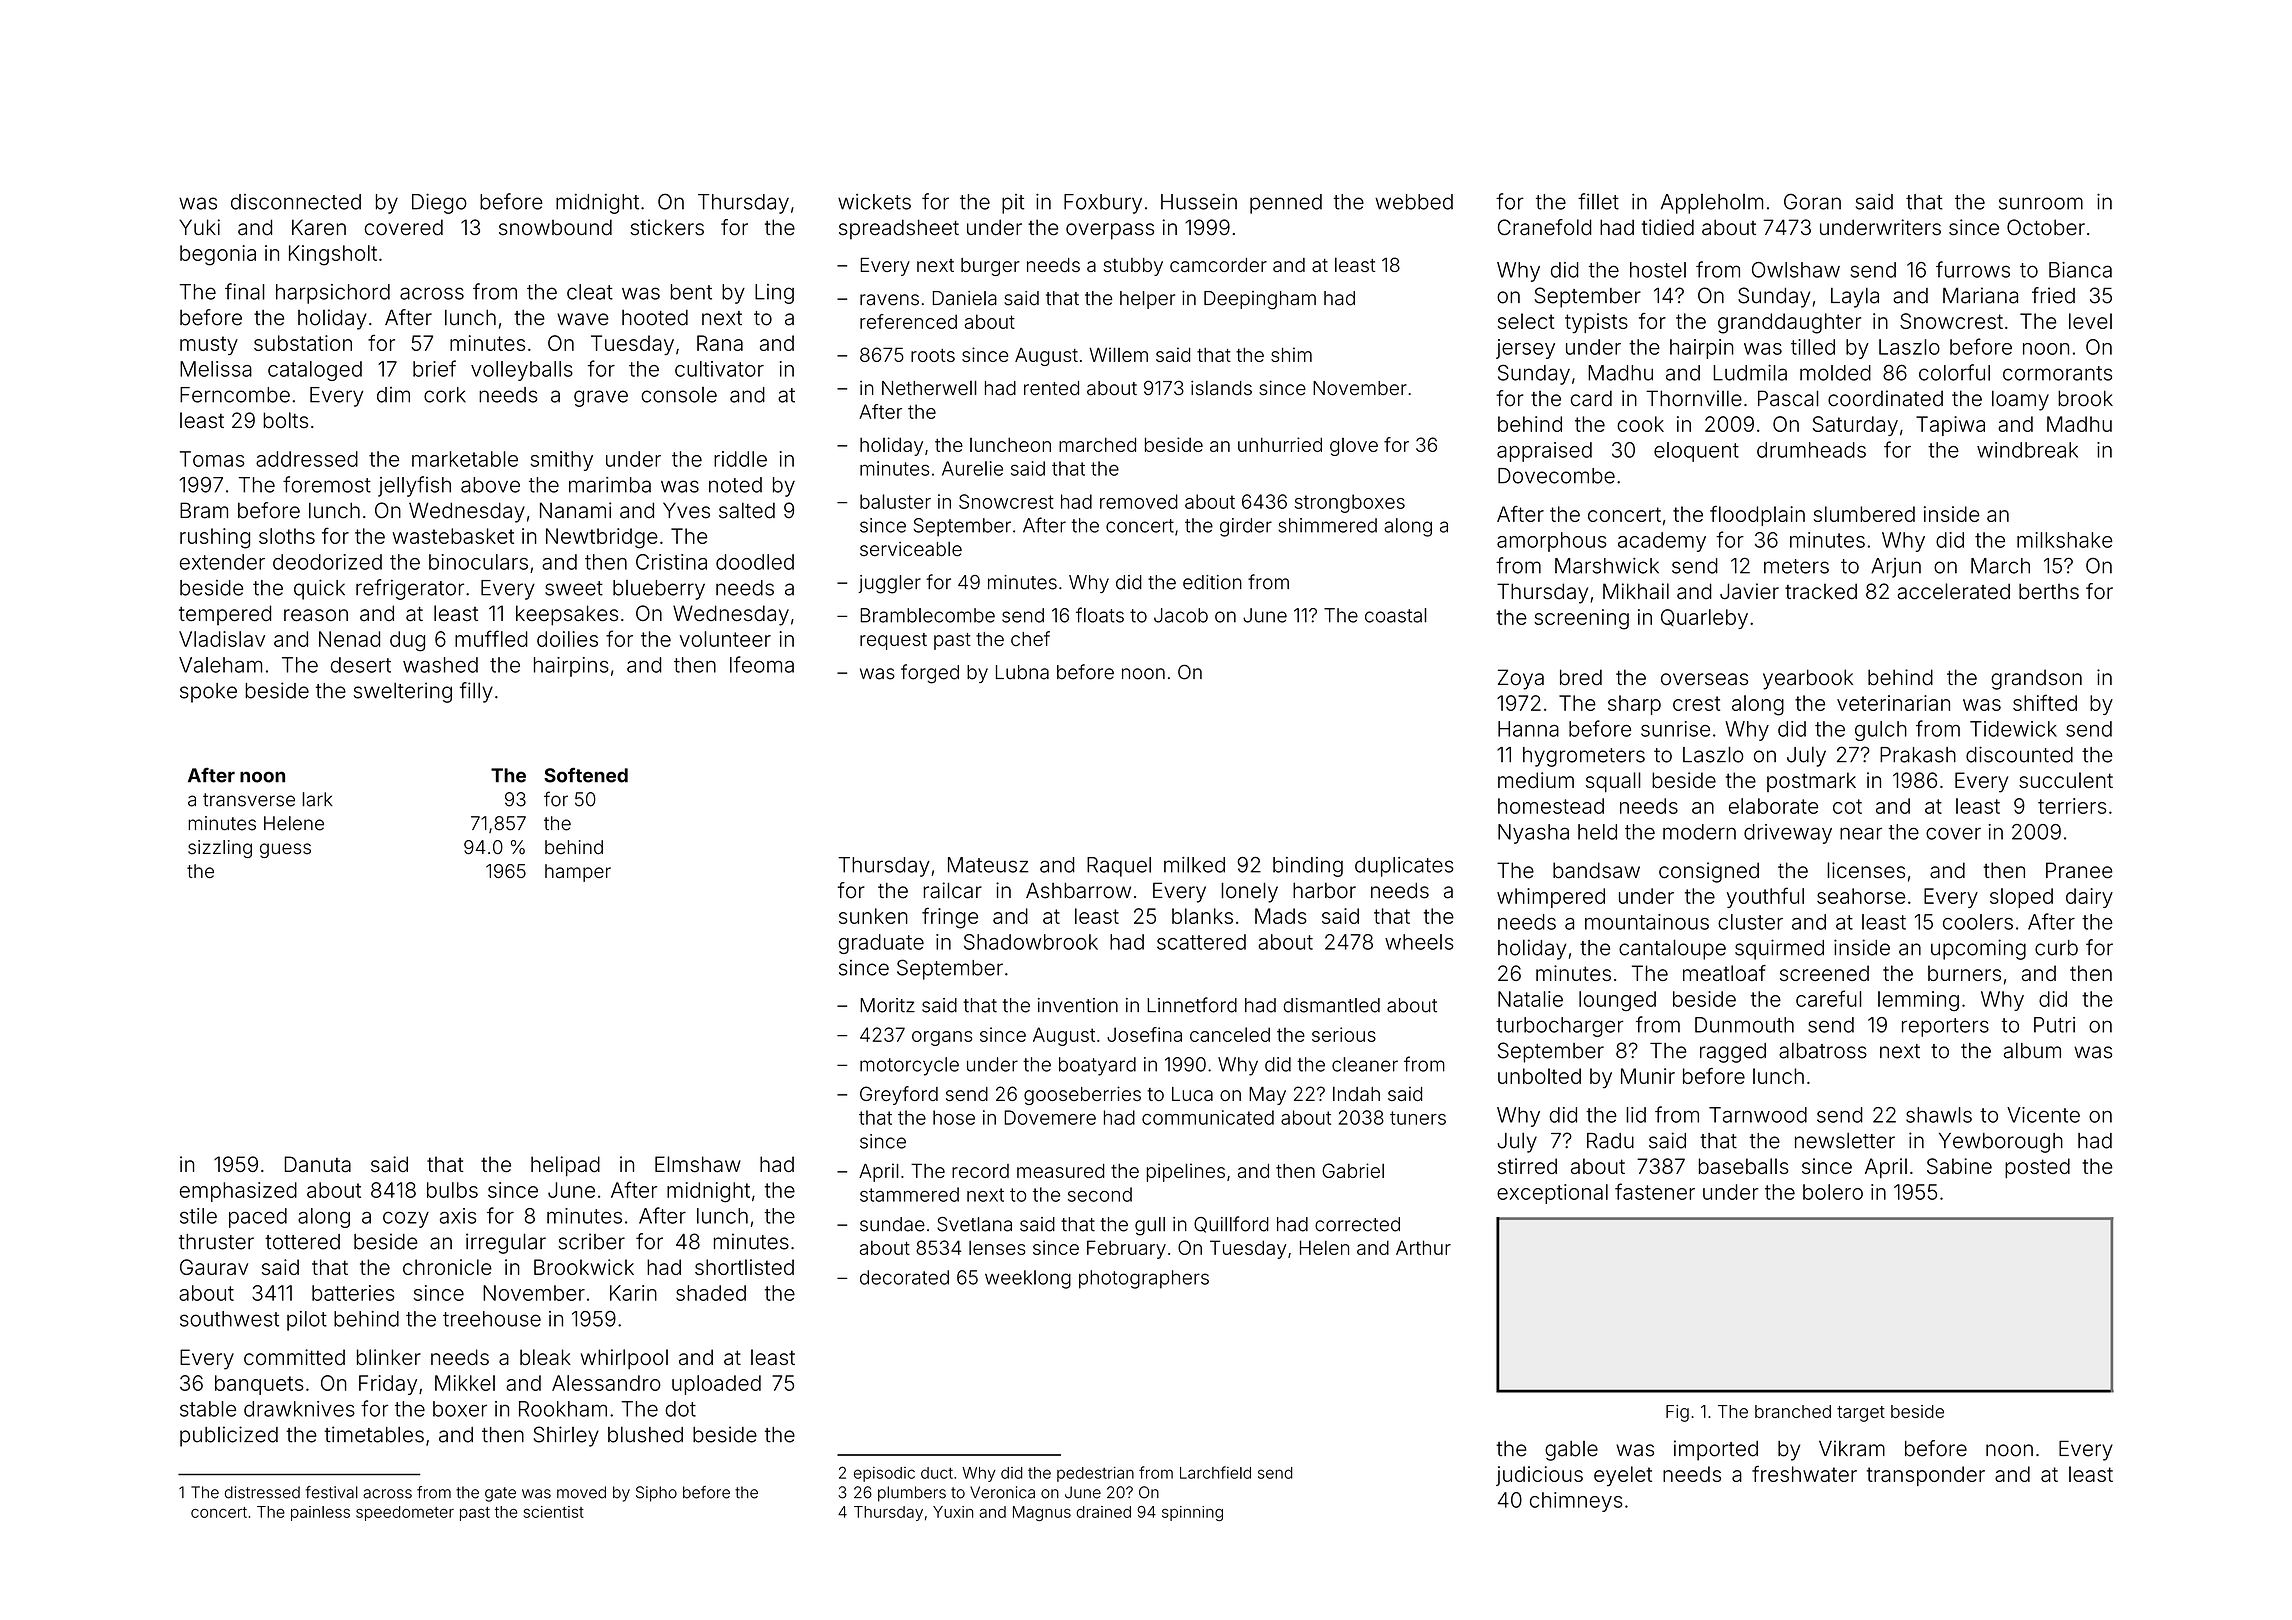 The height and width of the screenshot is (1620, 2292). Describe the element at coordinates (522, 371) in the screenshot. I see `volleyballs` at that location.
